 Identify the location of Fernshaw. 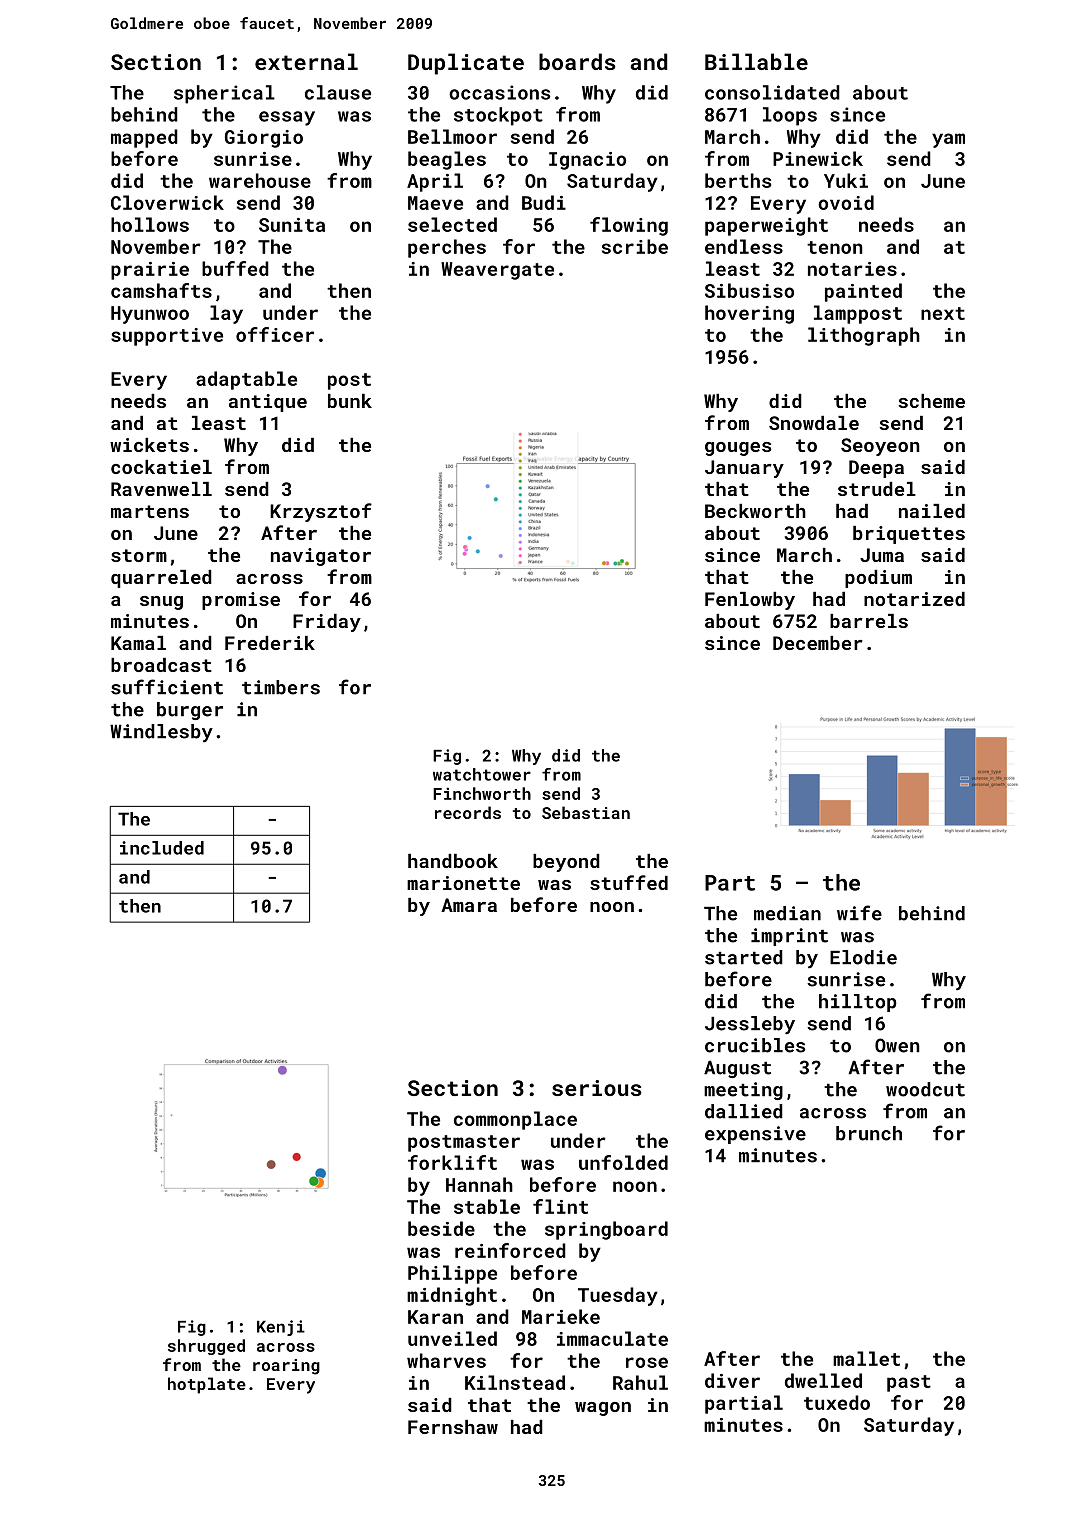
(453, 1427).
